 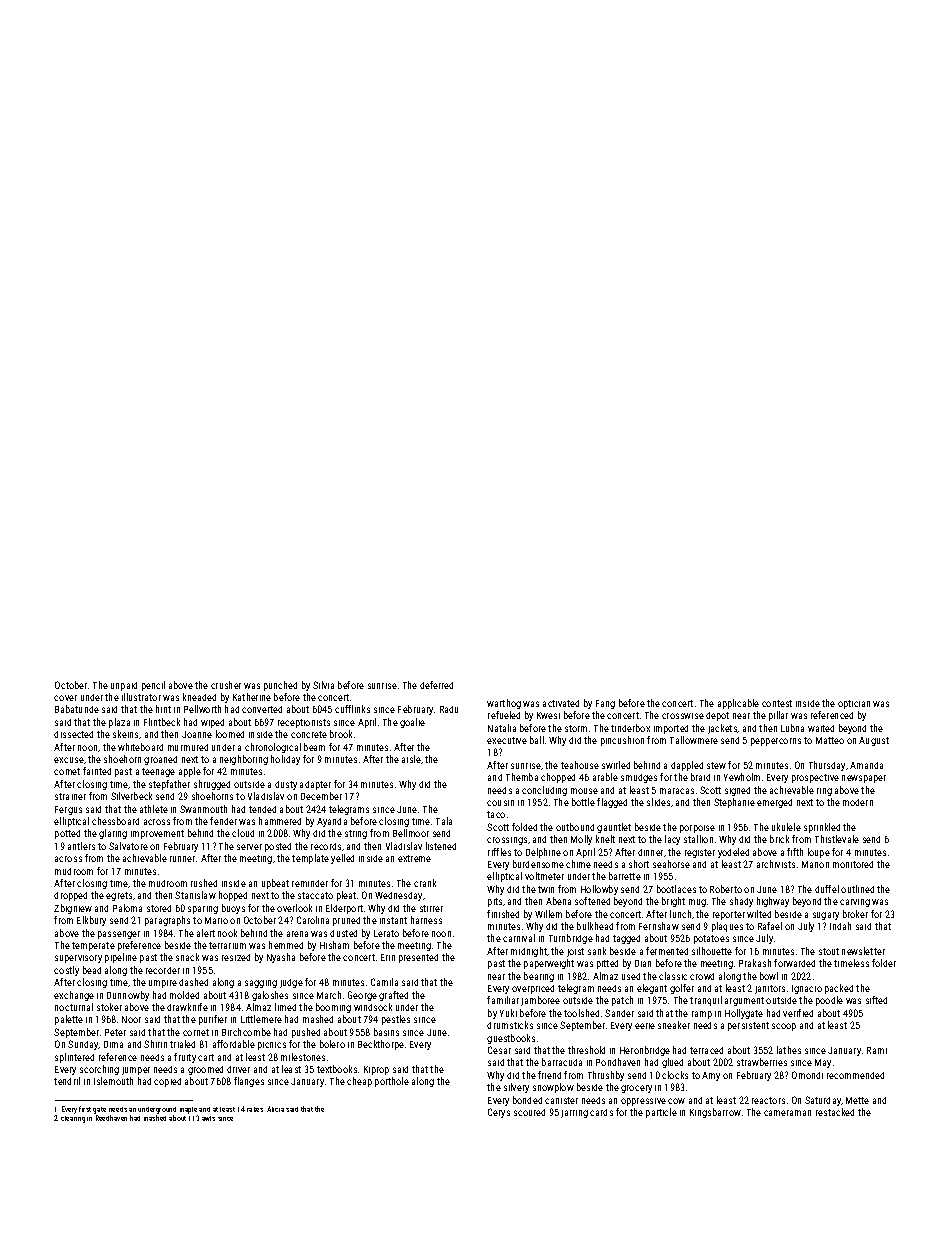 I want to click on sneaker, so click(x=674, y=1025).
